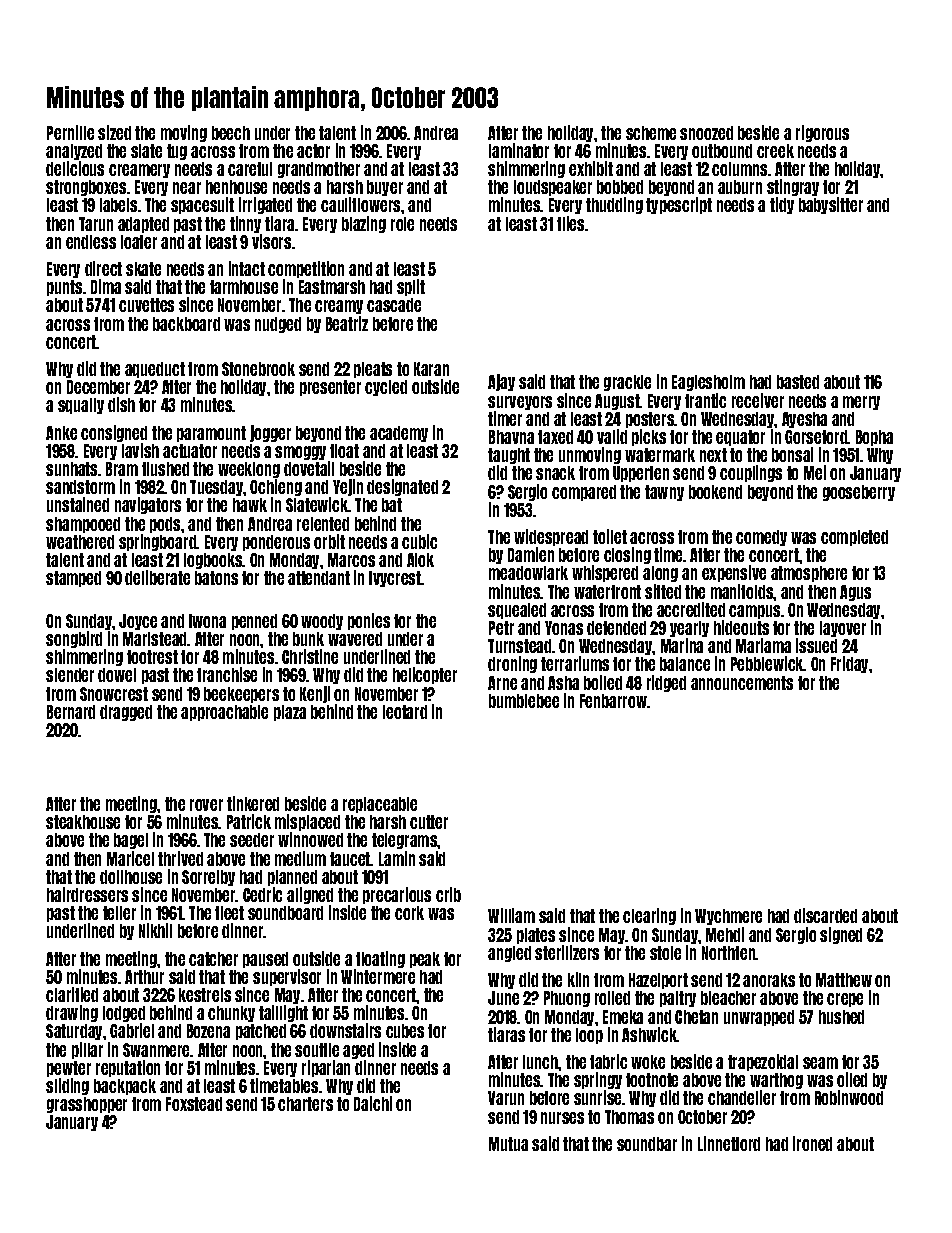 Image resolution: width=952 pixels, height=1233 pixels. I want to click on Dima, so click(106, 286).
